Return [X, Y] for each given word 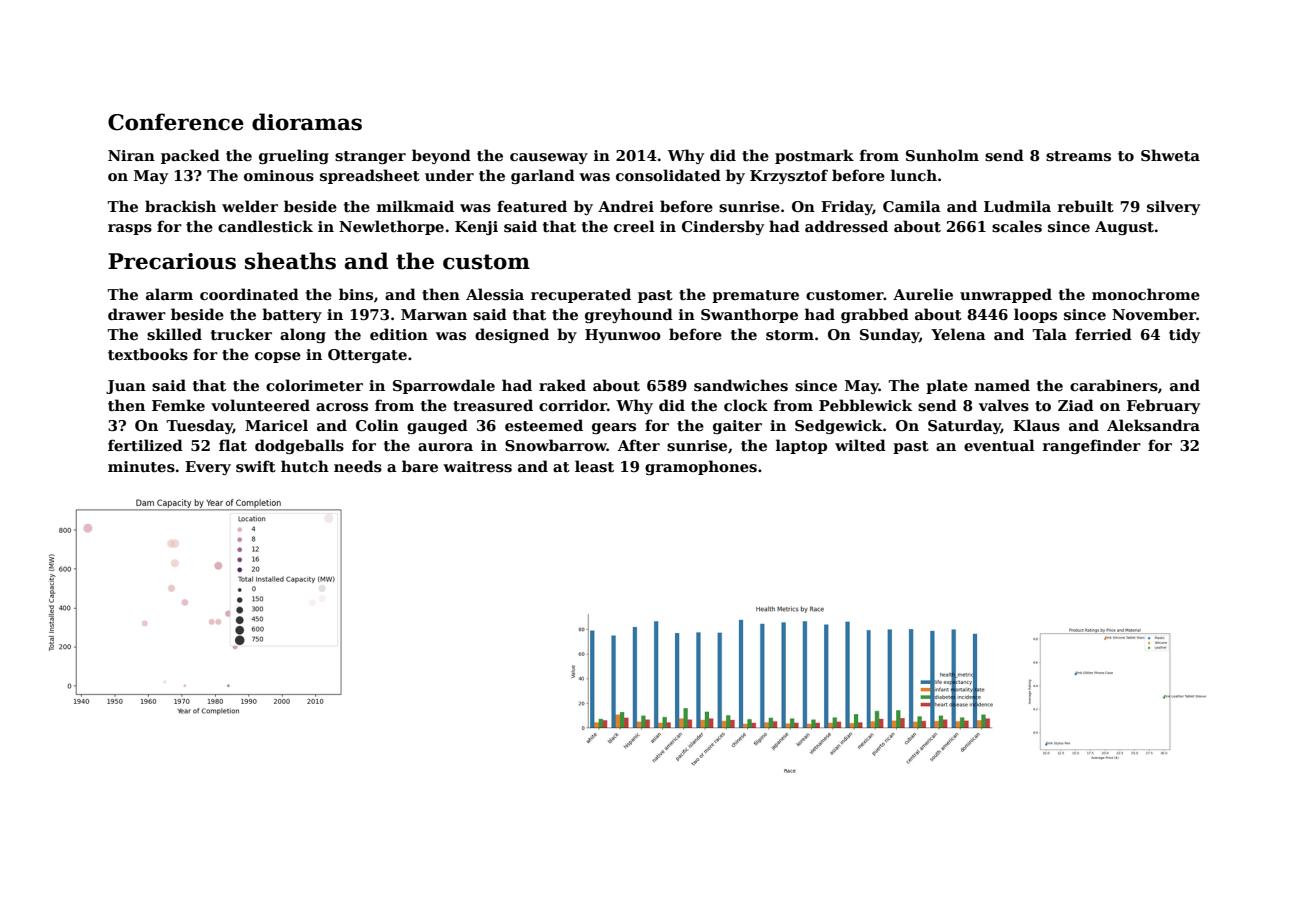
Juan [126, 387]
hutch [305, 466]
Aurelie [923, 294]
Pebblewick [865, 405]
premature [755, 296]
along [303, 335]
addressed [846, 226]
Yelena [958, 334]
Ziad [1076, 405]
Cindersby [723, 227]
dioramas [307, 122]
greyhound [629, 315]
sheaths [290, 261]
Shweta [1170, 155]
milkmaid [415, 206]
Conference [176, 122]
